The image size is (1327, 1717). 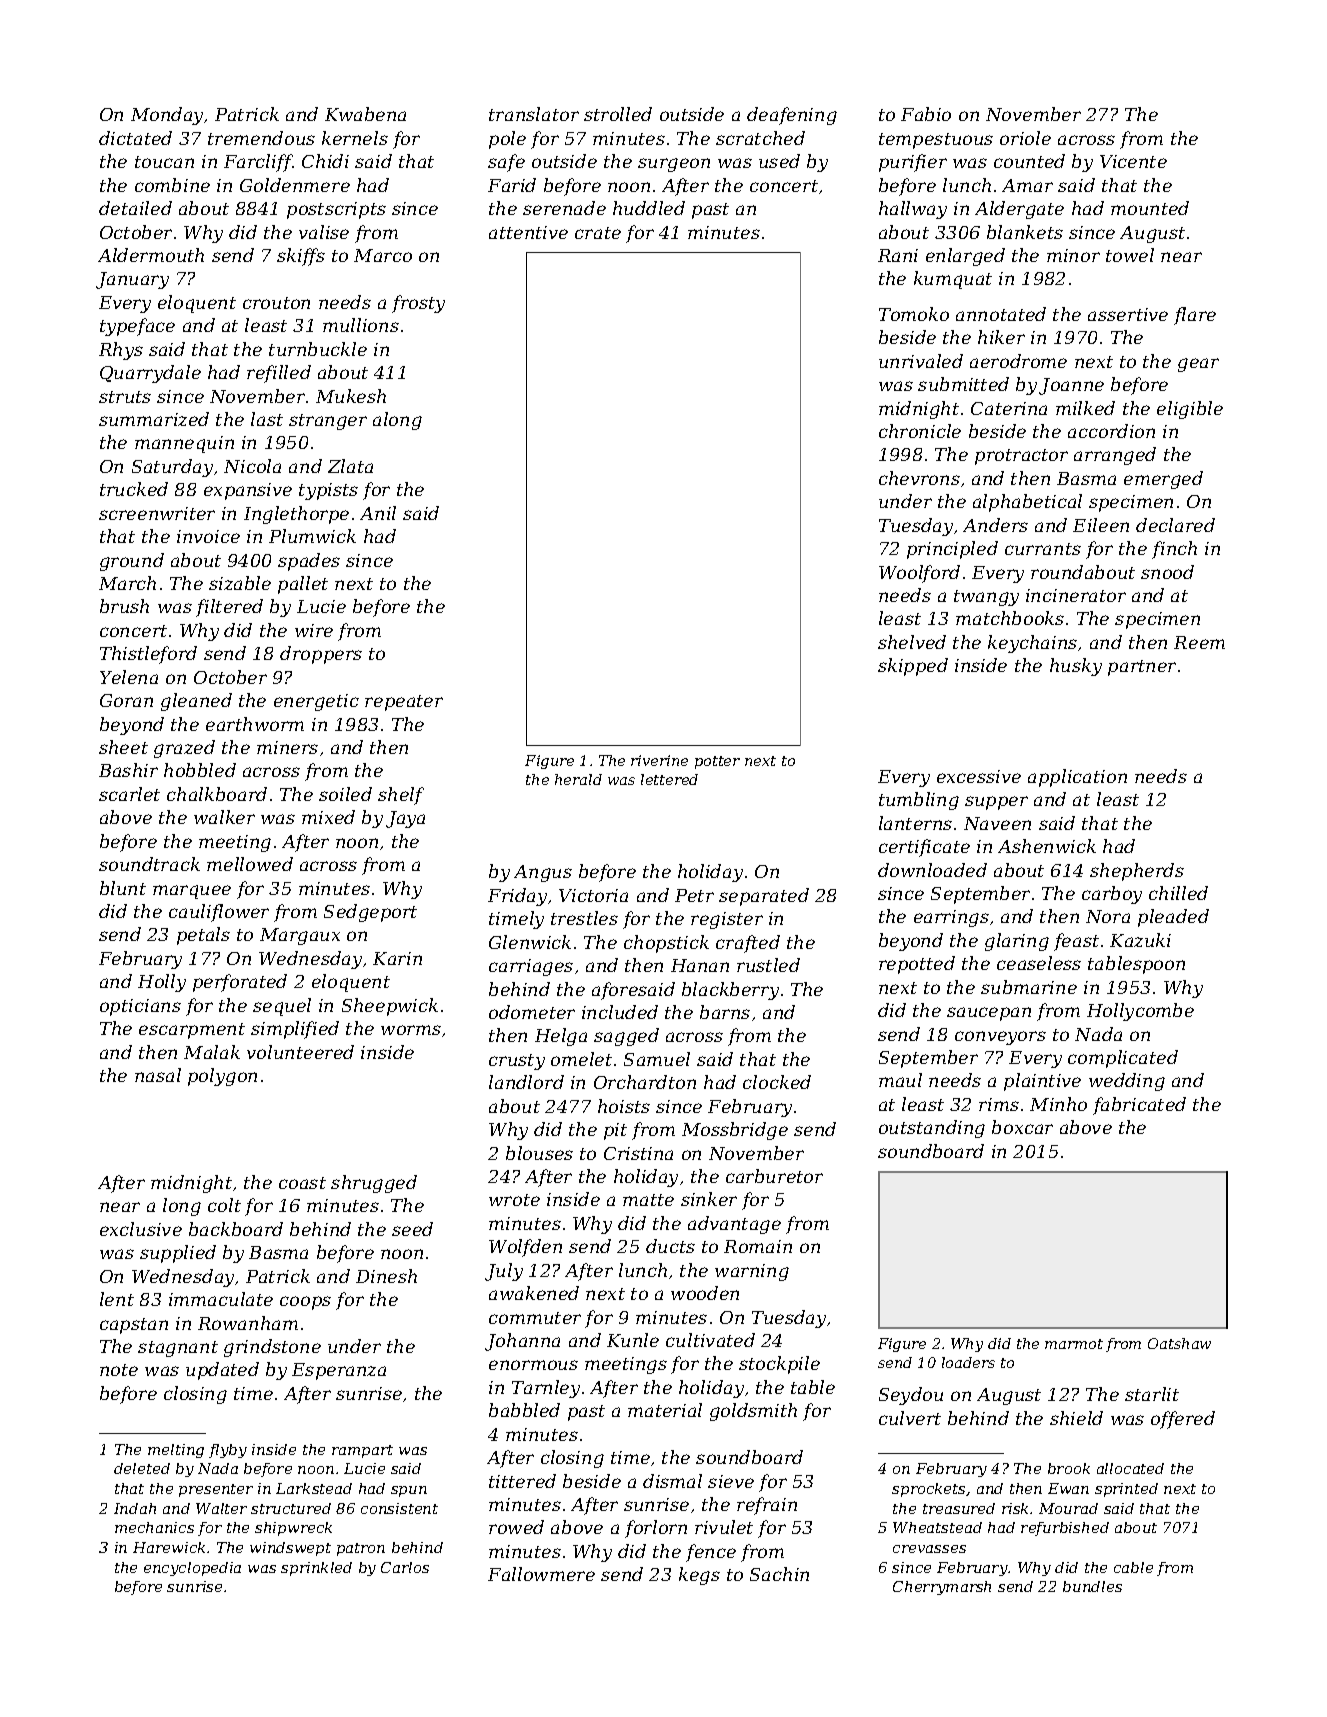 I want to click on mechanics, so click(x=154, y=1527).
